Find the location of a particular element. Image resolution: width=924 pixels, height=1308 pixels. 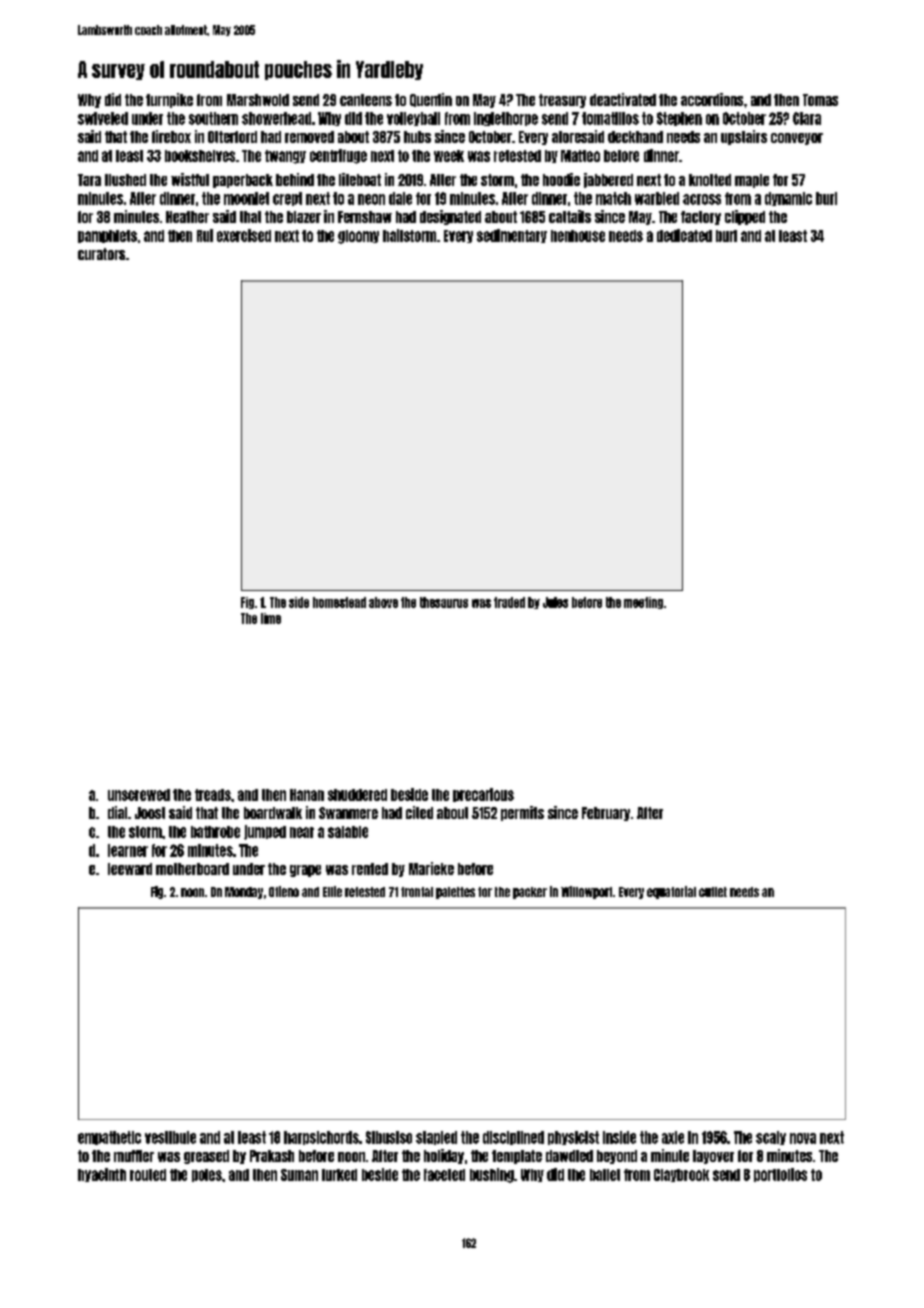

vestibule is located at coordinates (170, 1137).
